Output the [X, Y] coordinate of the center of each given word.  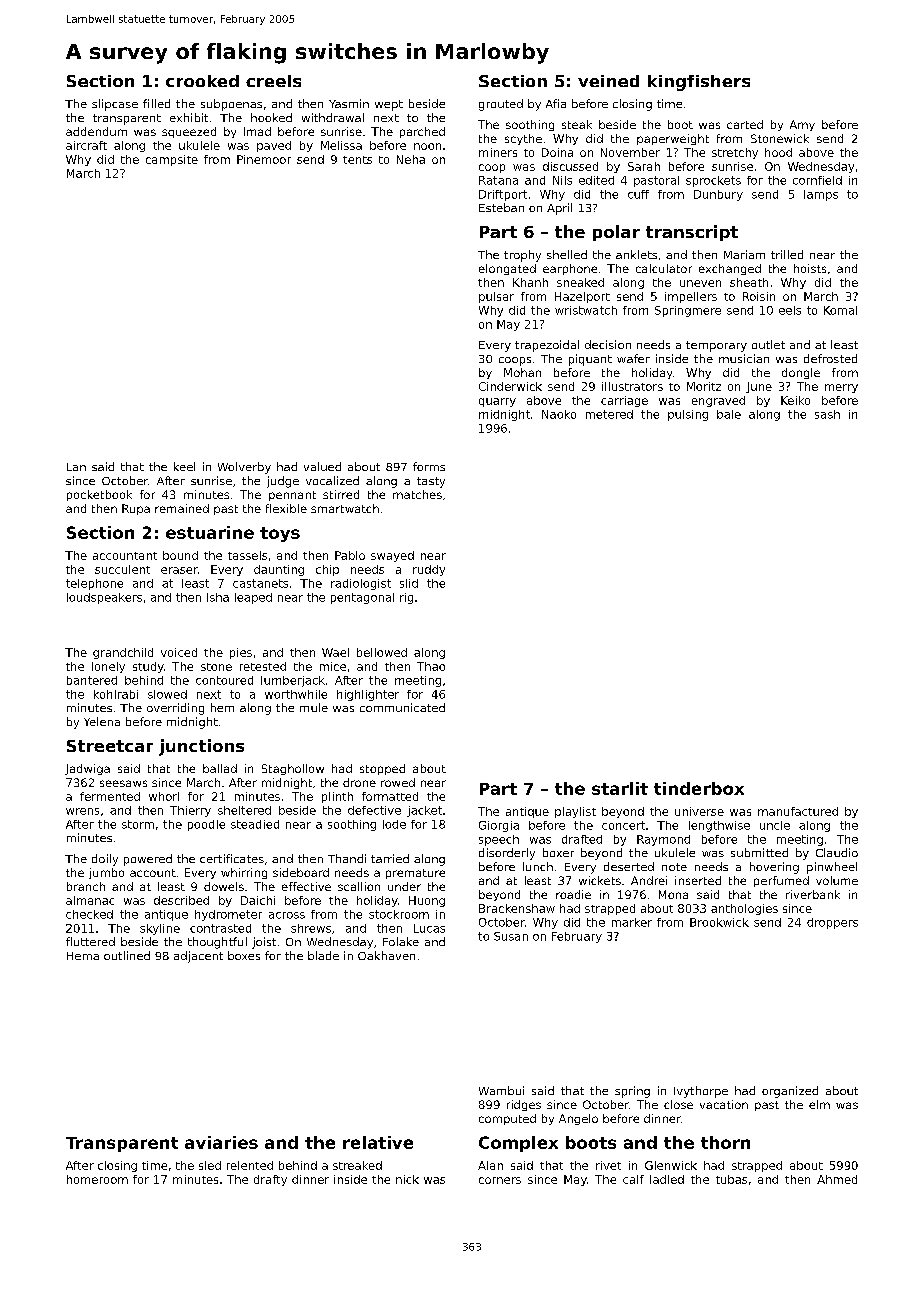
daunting [279, 570]
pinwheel [832, 868]
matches [417, 494]
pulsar [496, 297]
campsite [172, 160]
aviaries [221, 1142]
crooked [202, 81]
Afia [556, 103]
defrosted [830, 358]
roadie [573, 894]
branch [86, 886]
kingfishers [699, 83]
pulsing [688, 415]
